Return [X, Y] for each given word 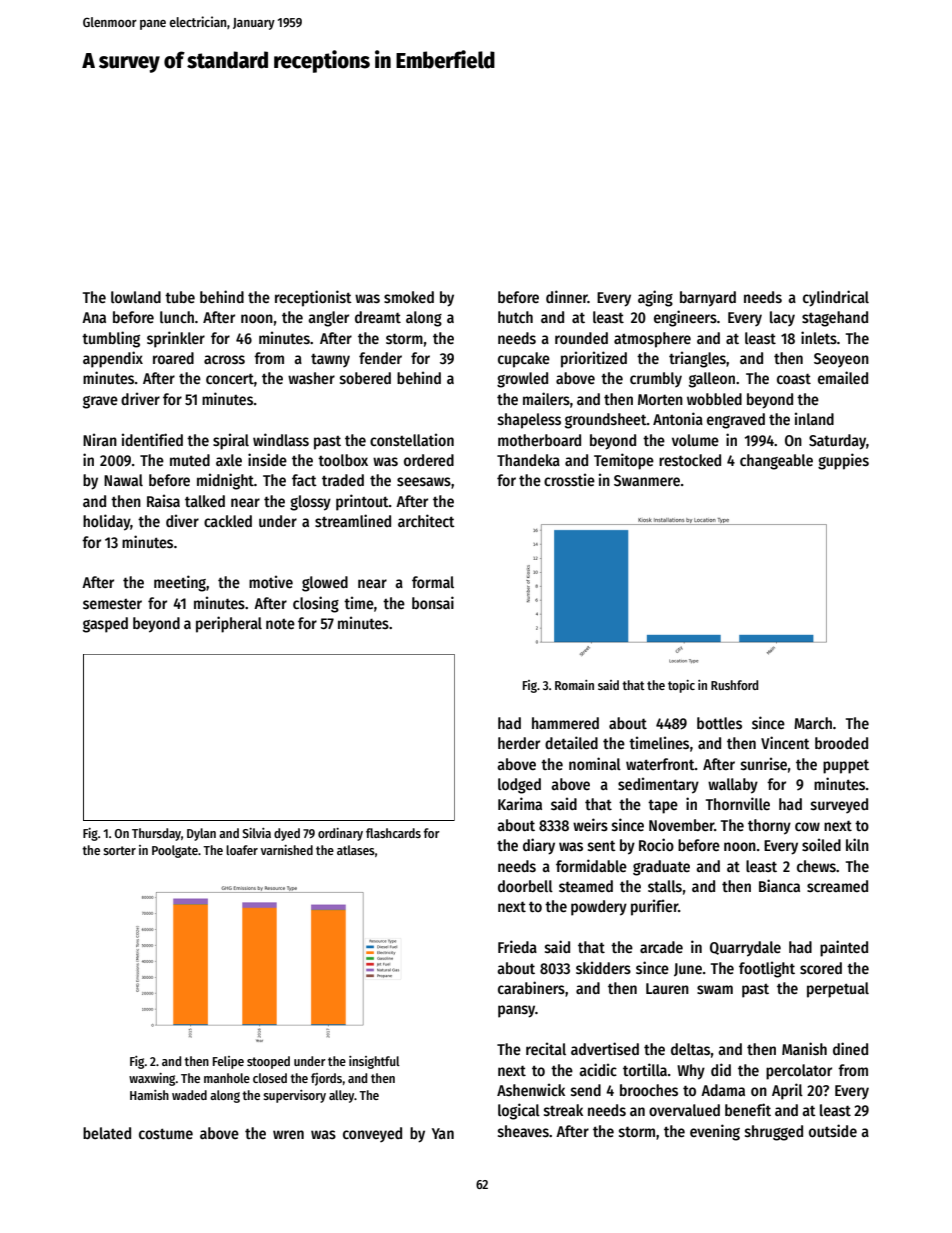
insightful [374, 1062]
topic [681, 686]
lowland [136, 297]
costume [166, 1133]
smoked [409, 297]
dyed [287, 834]
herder [519, 743]
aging [655, 298]
